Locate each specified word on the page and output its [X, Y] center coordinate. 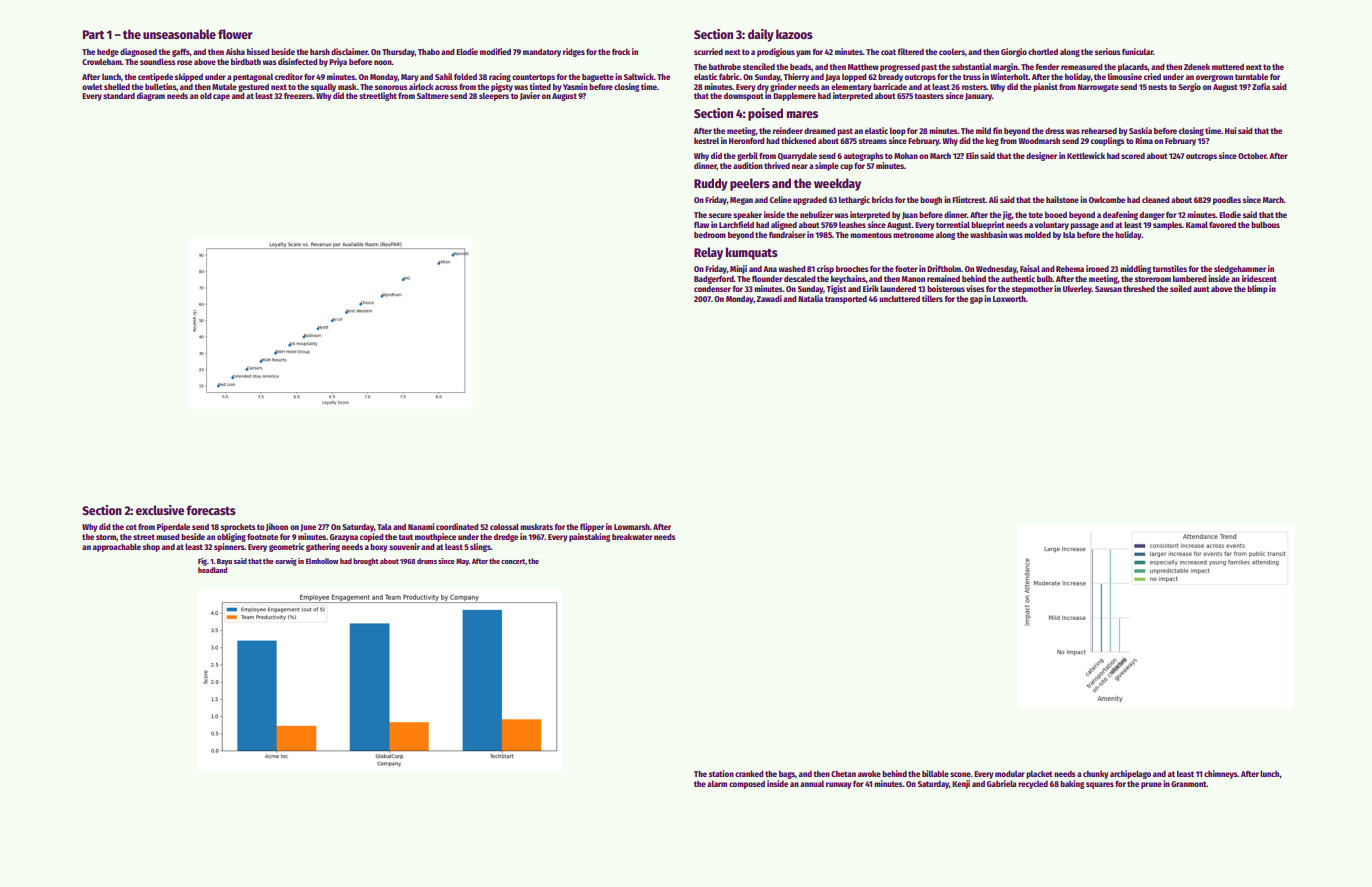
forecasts [211, 510]
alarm [717, 783]
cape [221, 97]
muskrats [536, 526]
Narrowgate [1098, 88]
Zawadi [769, 298]
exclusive [160, 510]
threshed [1139, 288]
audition [748, 165]
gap [976, 300]
